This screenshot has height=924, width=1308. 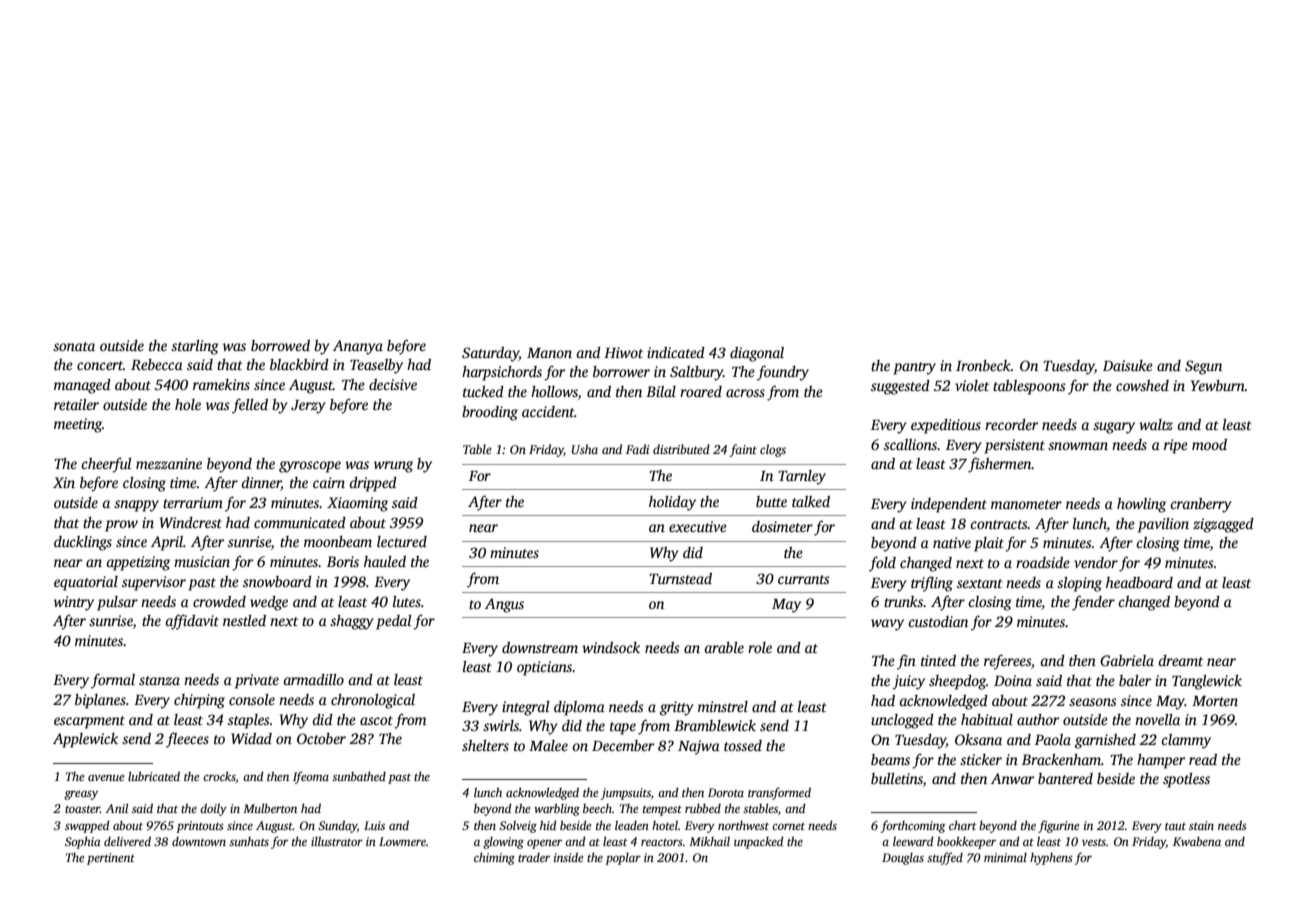 I want to click on appetizing, so click(x=138, y=563).
